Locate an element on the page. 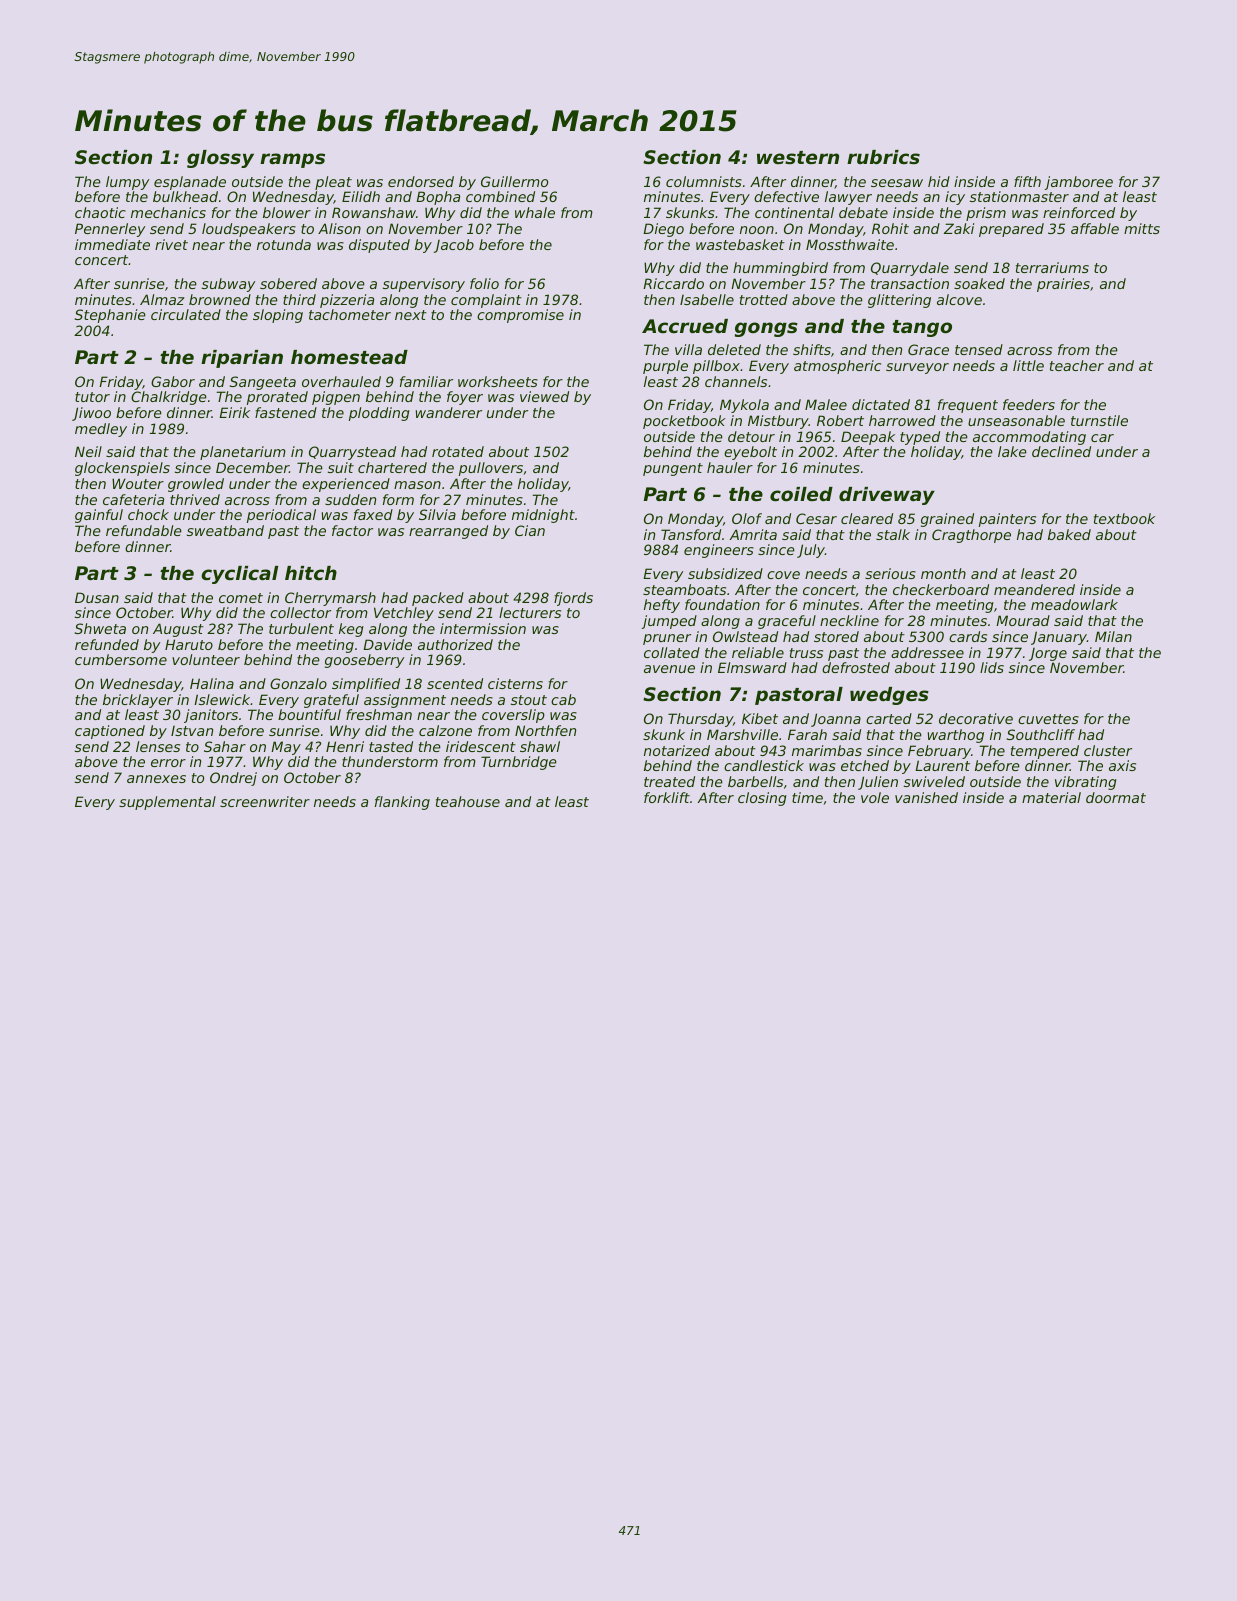  feeders is located at coordinates (1029, 404).
